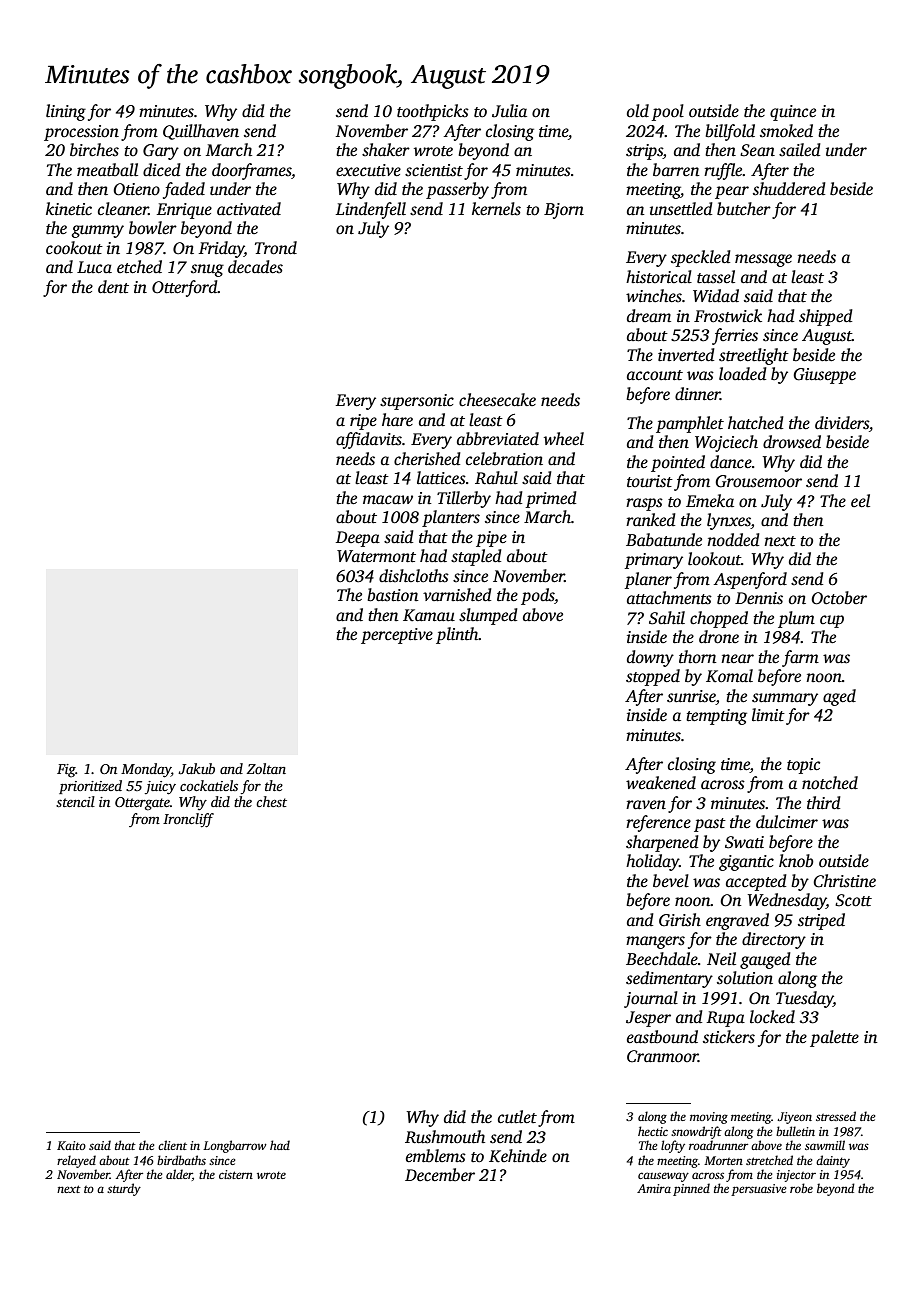 This screenshot has height=1308, width=924. Describe the element at coordinates (691, 1189) in the screenshot. I see `pinned` at that location.
